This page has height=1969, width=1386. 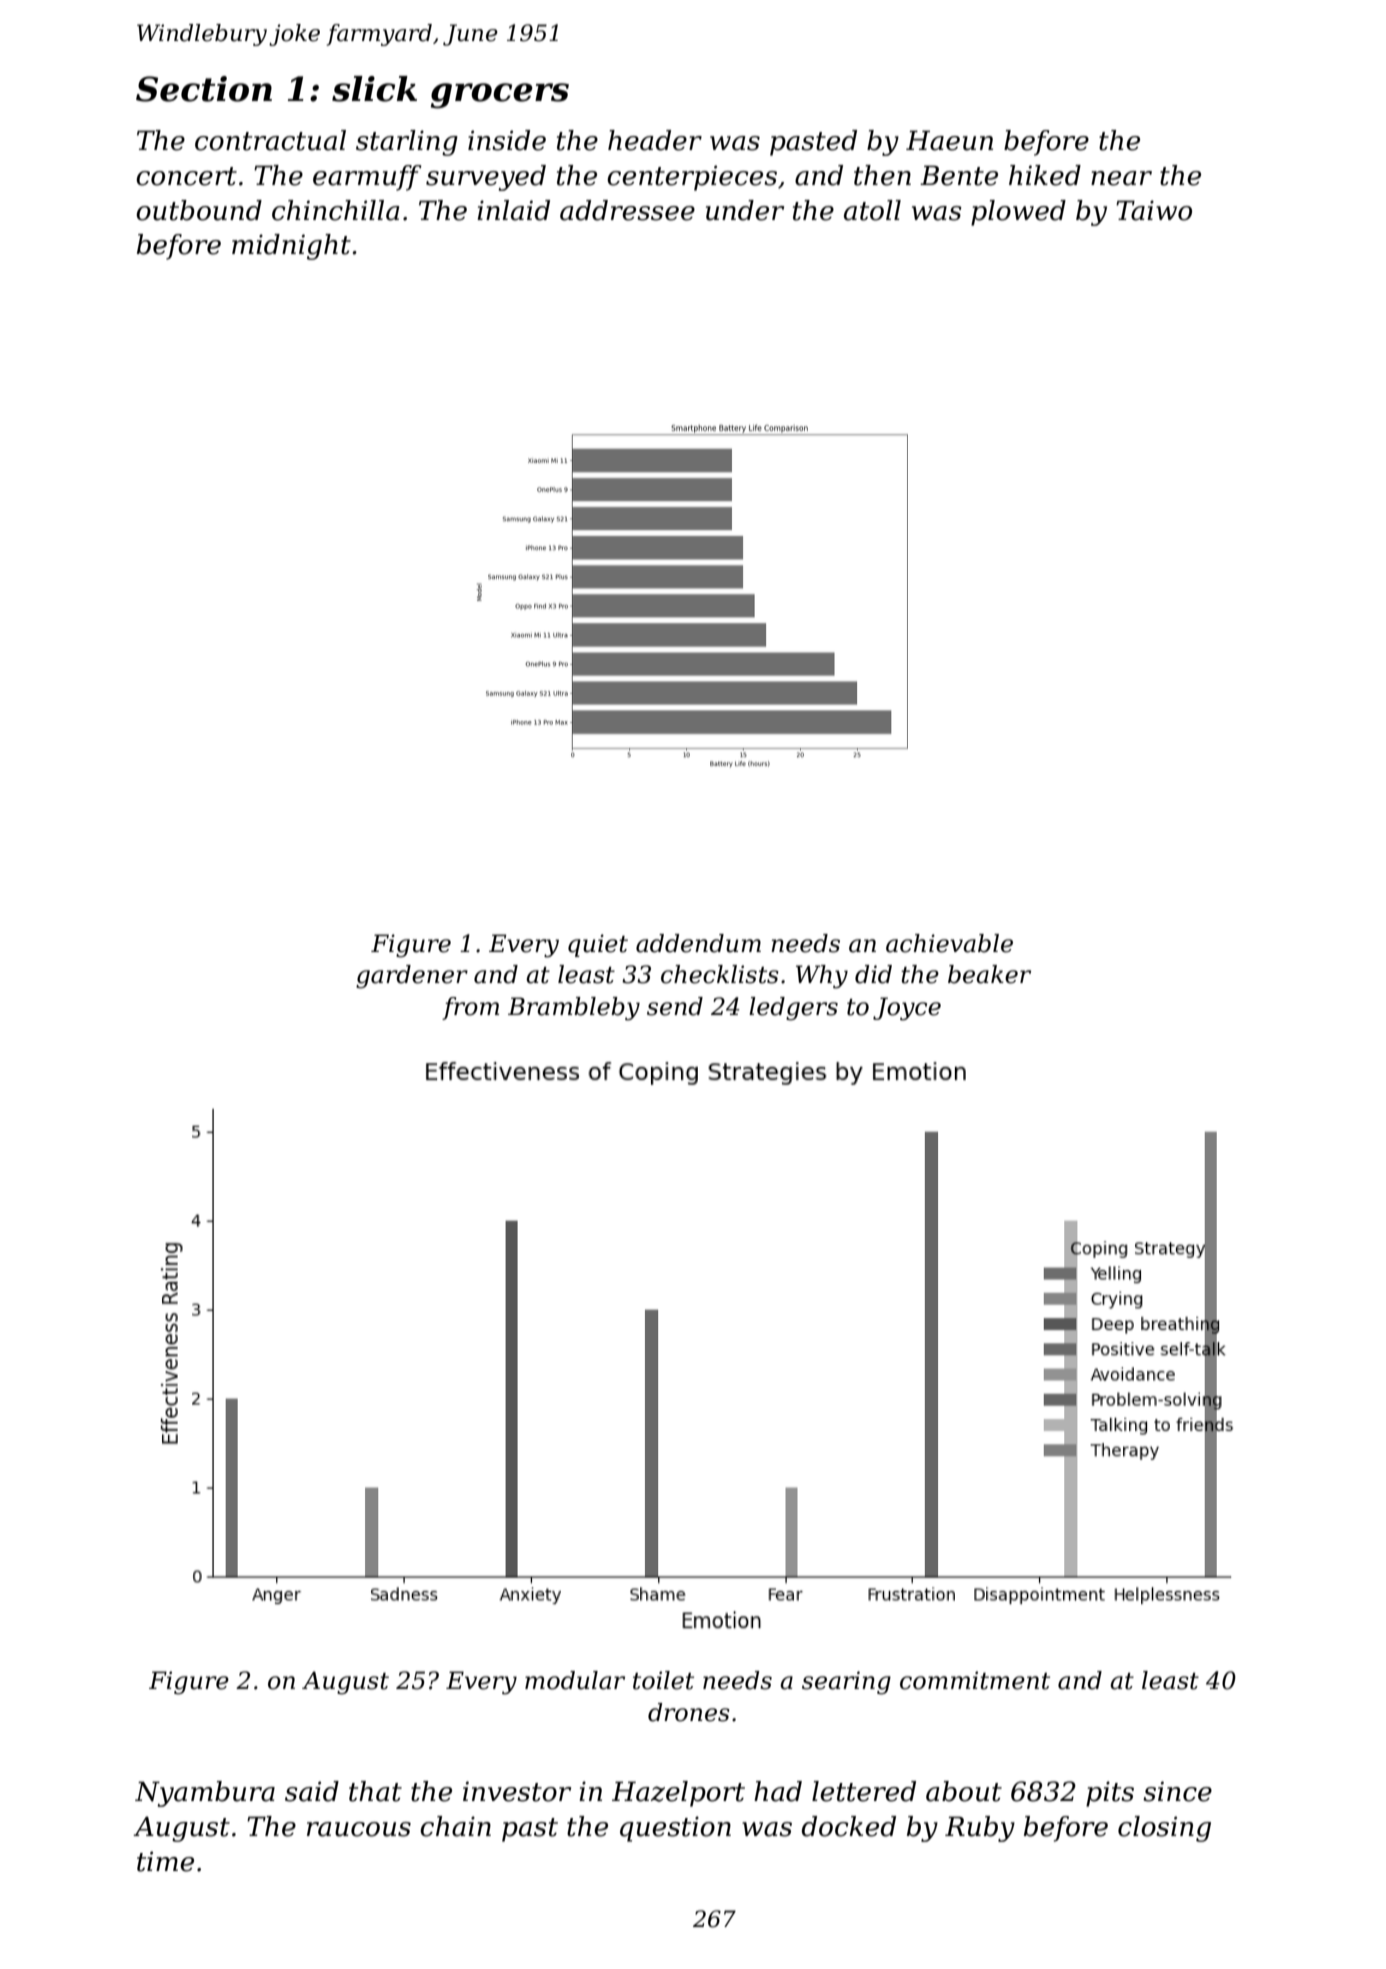 What do you see at coordinates (513, 210) in the page?
I see `inlaid` at bounding box center [513, 210].
